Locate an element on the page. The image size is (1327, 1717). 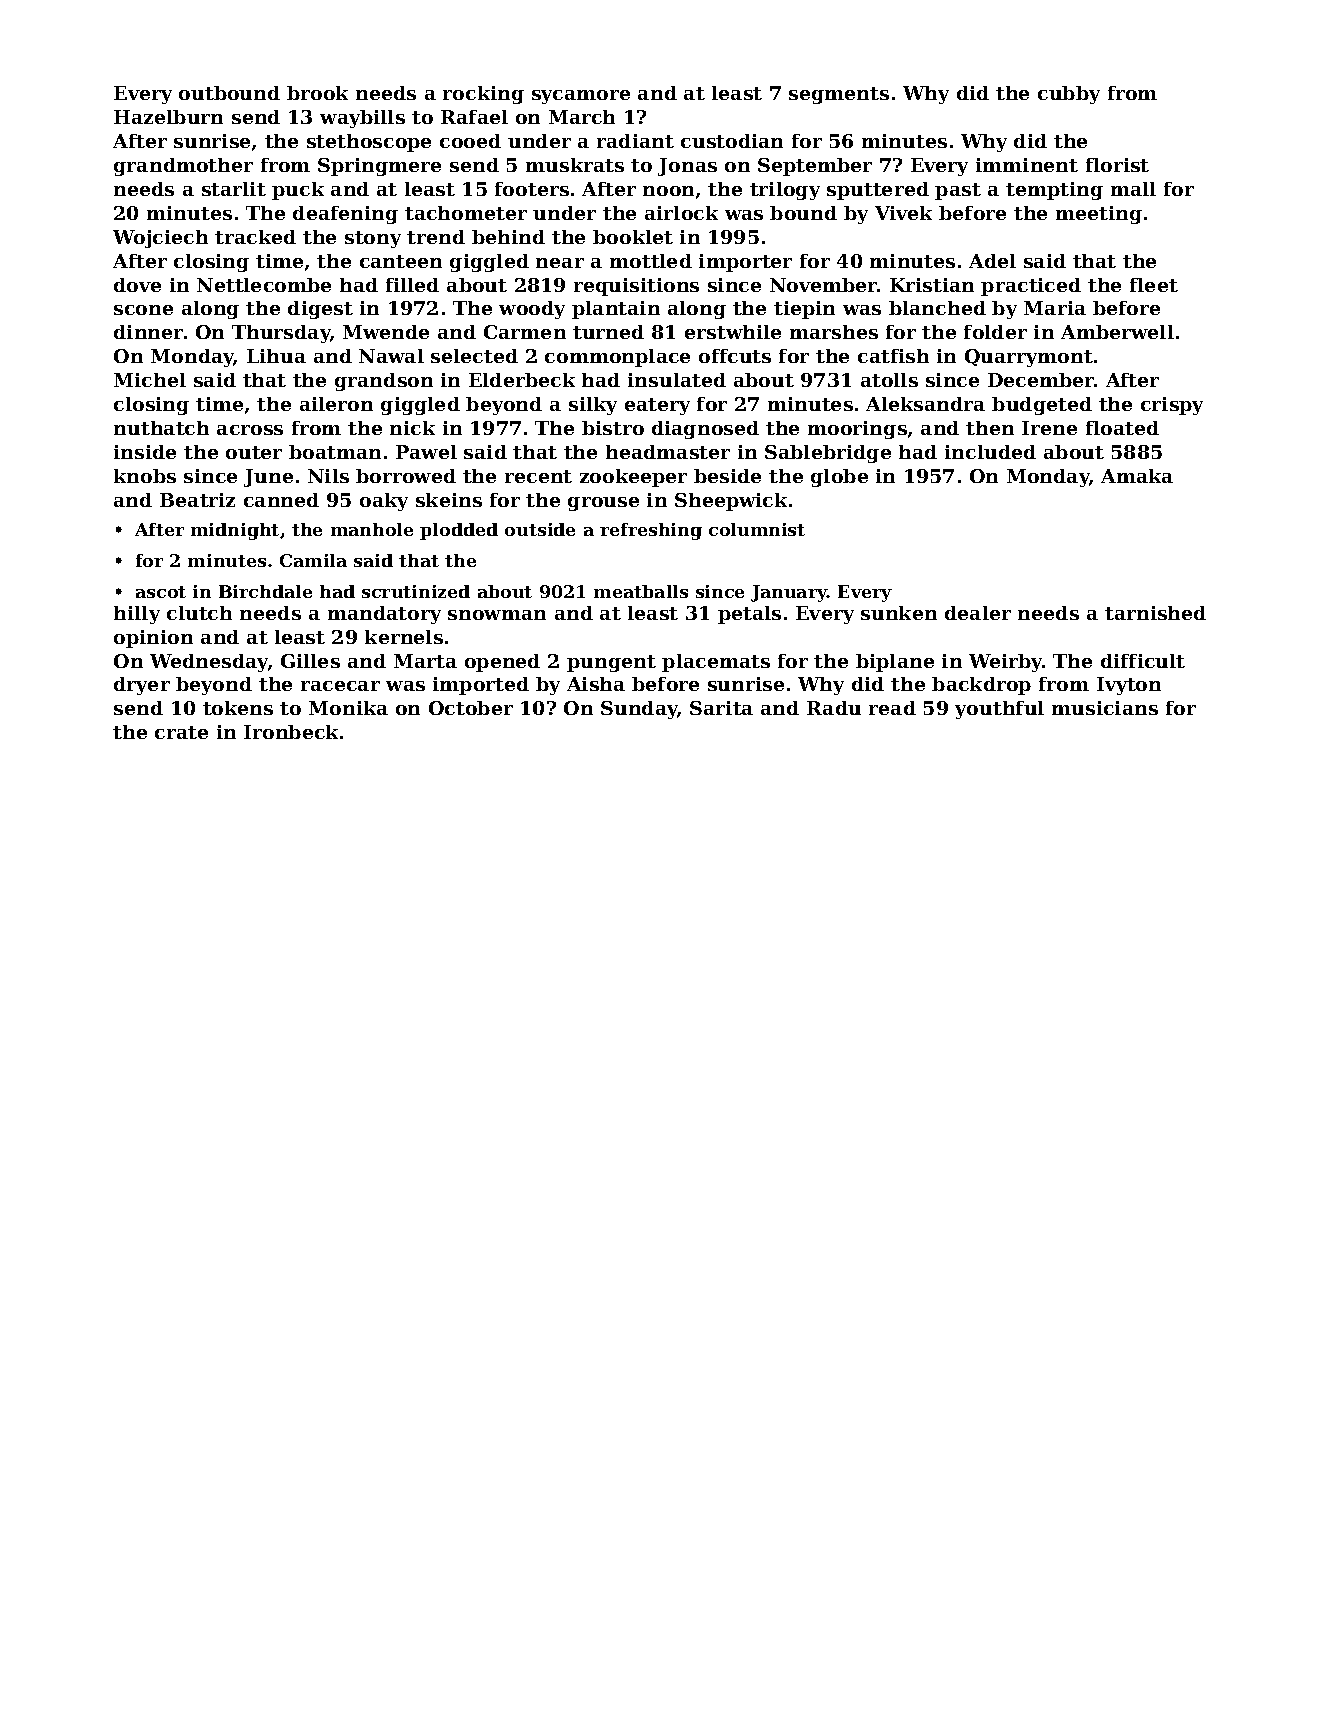
ascot is located at coordinates (161, 592).
